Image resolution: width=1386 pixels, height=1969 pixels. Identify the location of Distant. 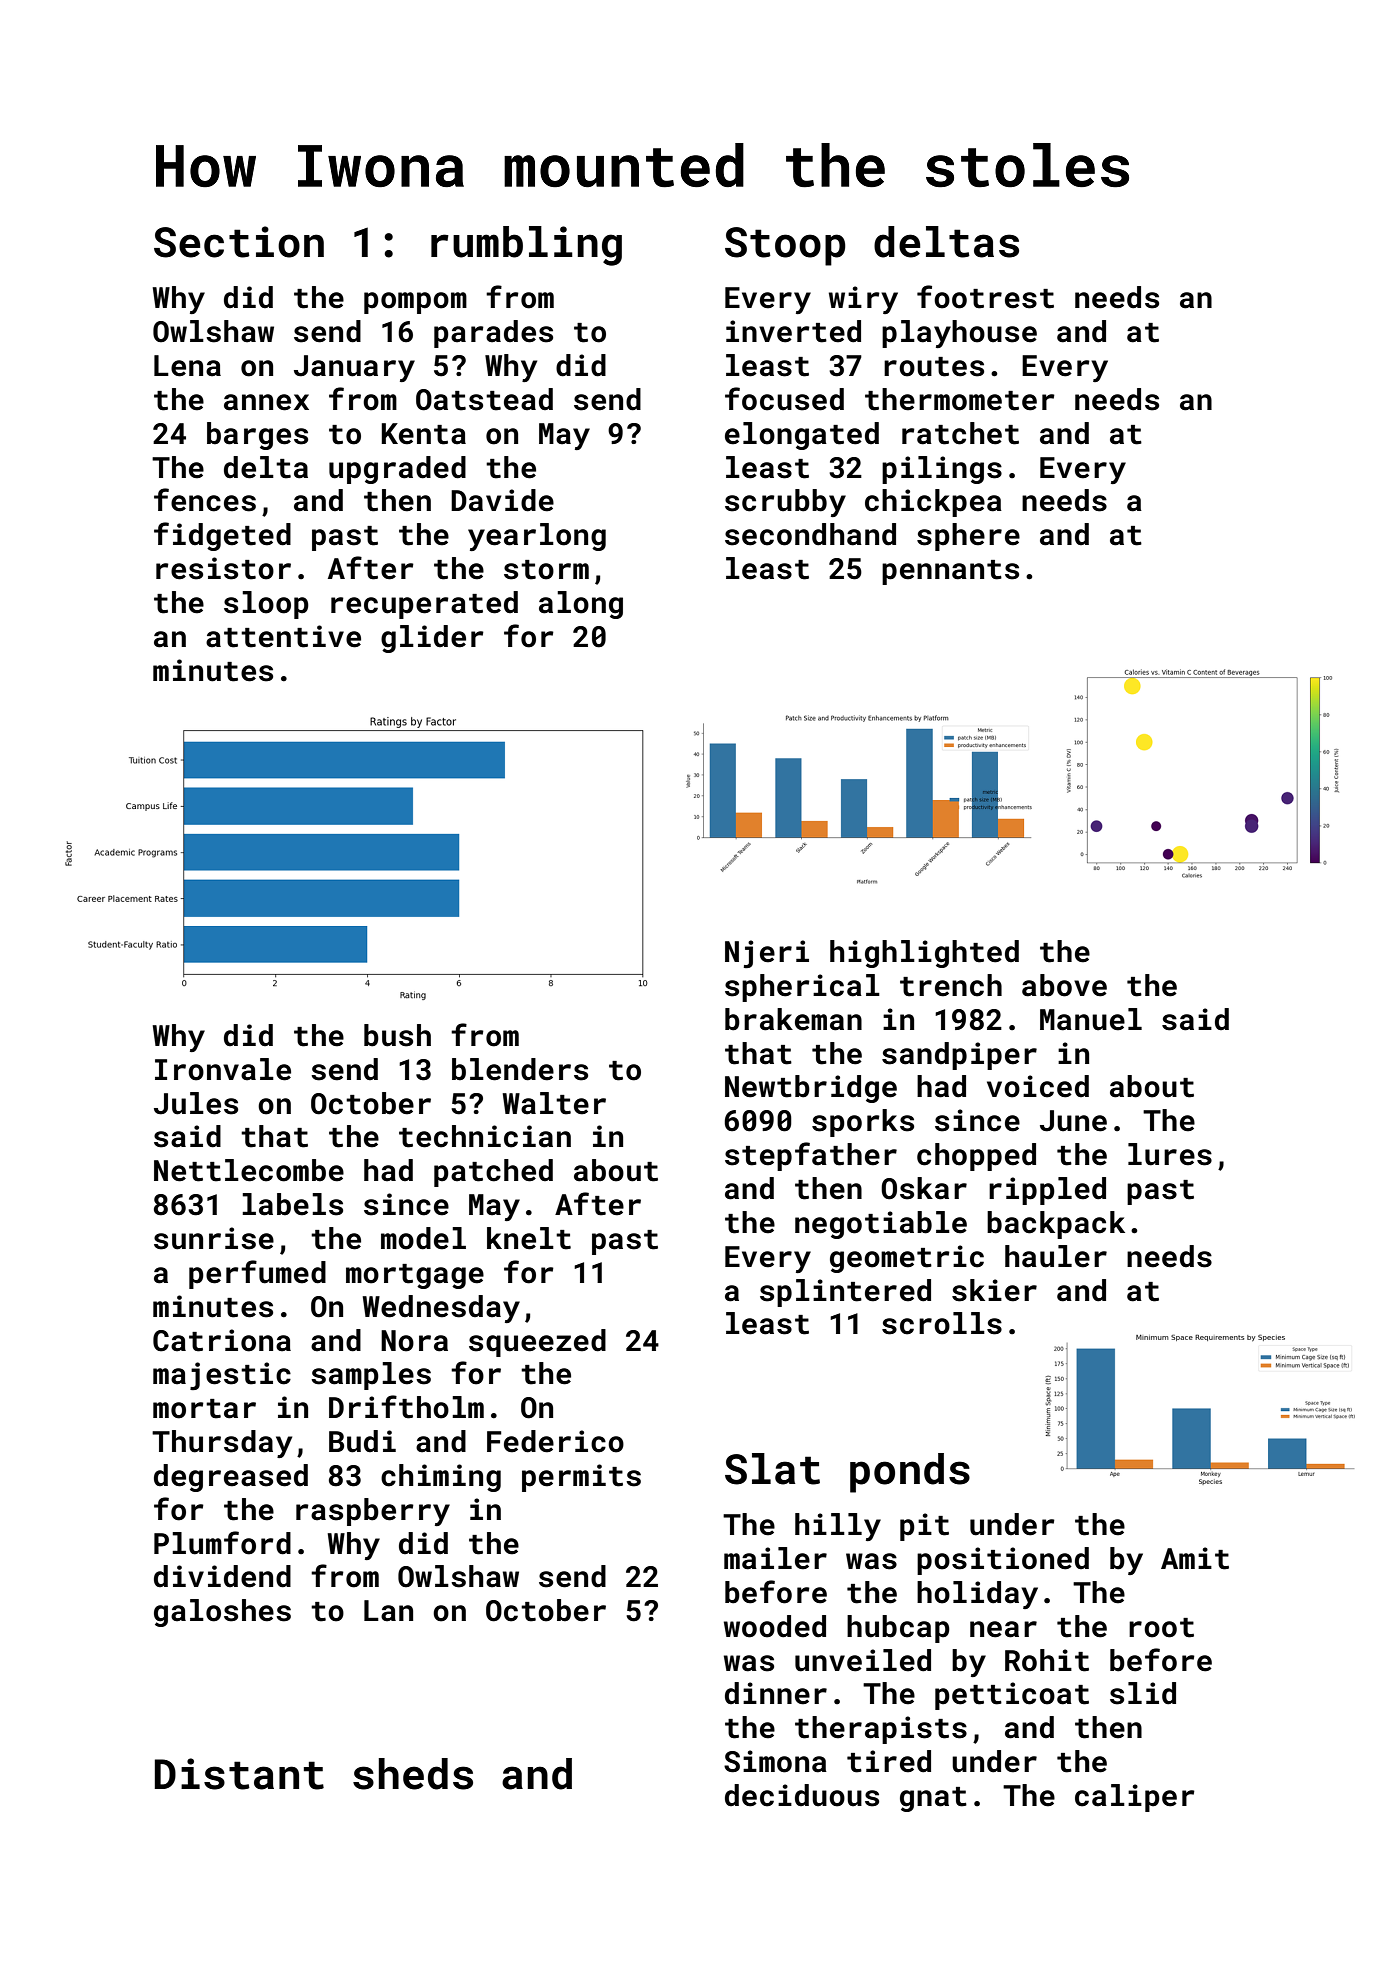
(239, 1774).
